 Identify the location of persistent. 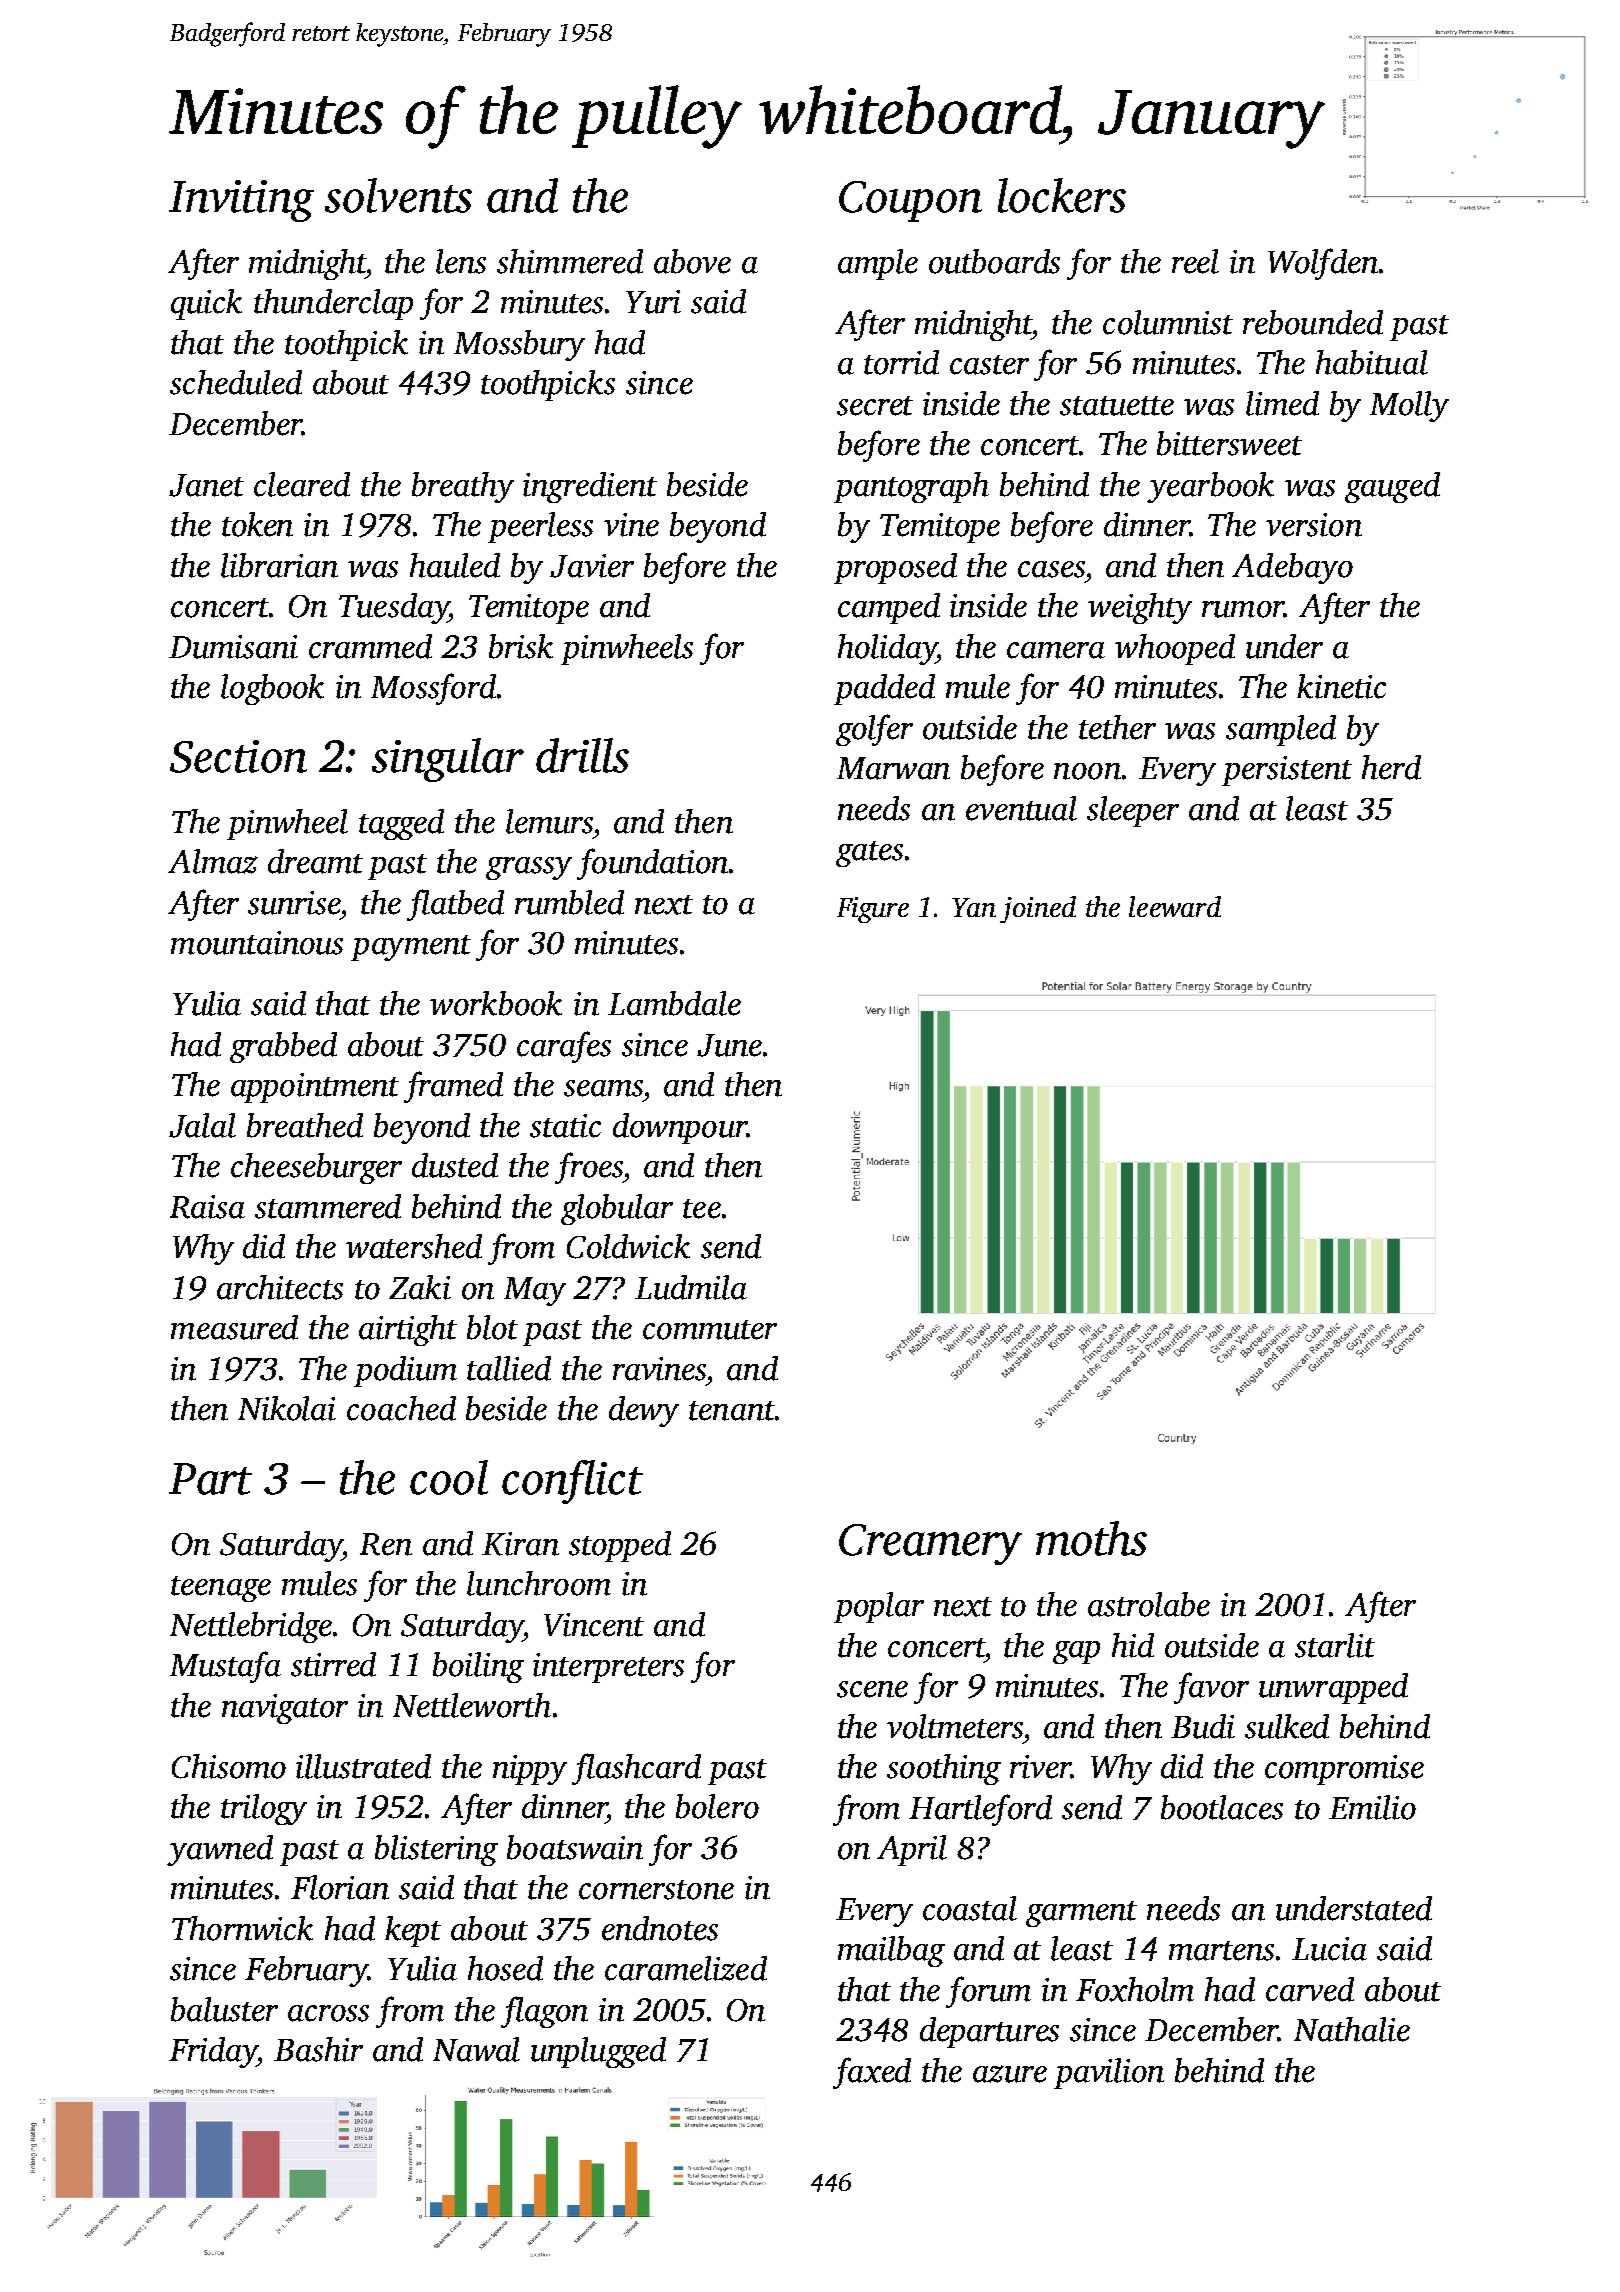
(1287, 771).
